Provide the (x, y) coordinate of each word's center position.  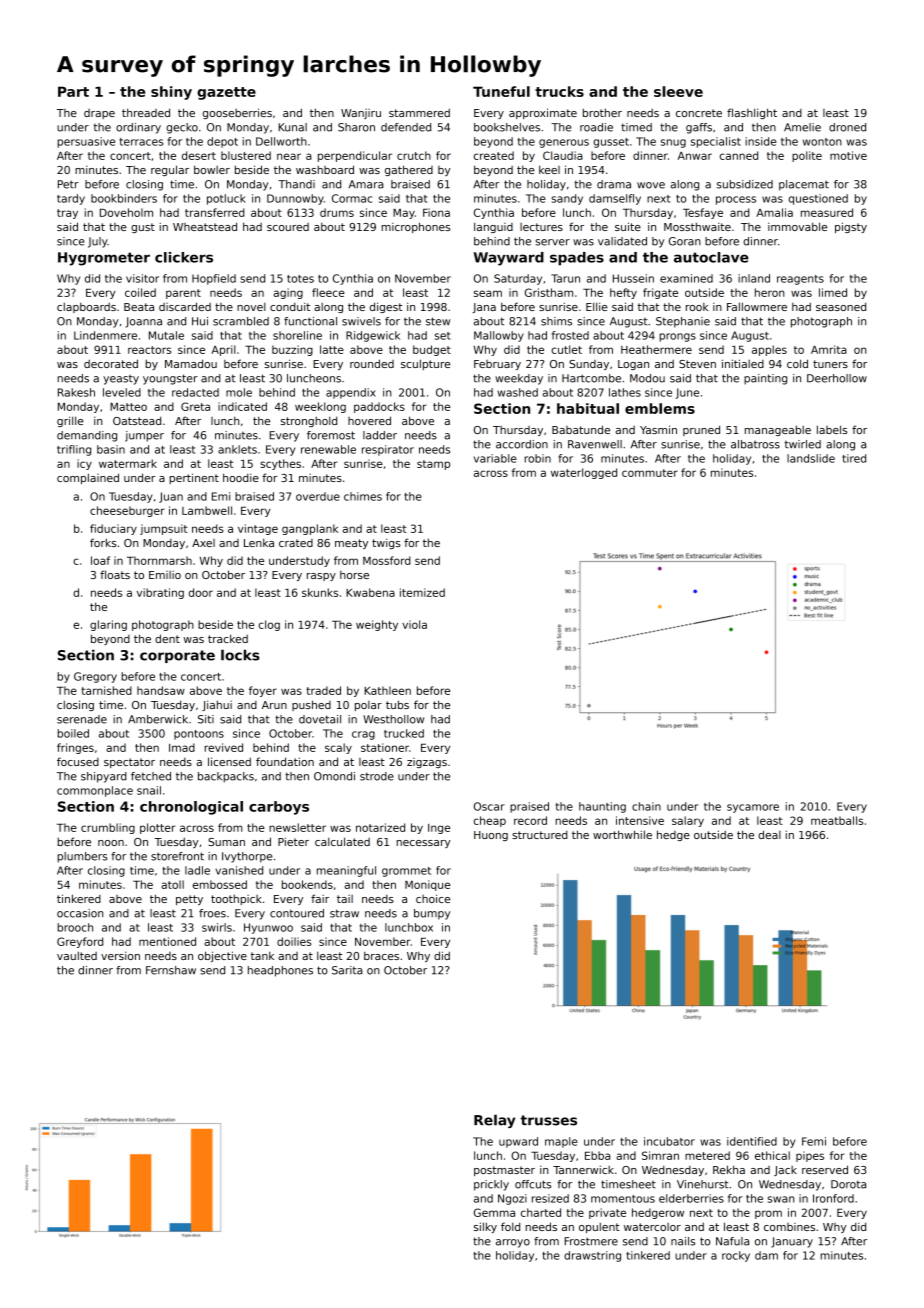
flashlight (752, 113)
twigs (386, 544)
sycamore (753, 808)
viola (414, 624)
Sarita (347, 970)
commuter (650, 473)
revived (223, 747)
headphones (280, 971)
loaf (100, 560)
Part (73, 91)
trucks (559, 91)
